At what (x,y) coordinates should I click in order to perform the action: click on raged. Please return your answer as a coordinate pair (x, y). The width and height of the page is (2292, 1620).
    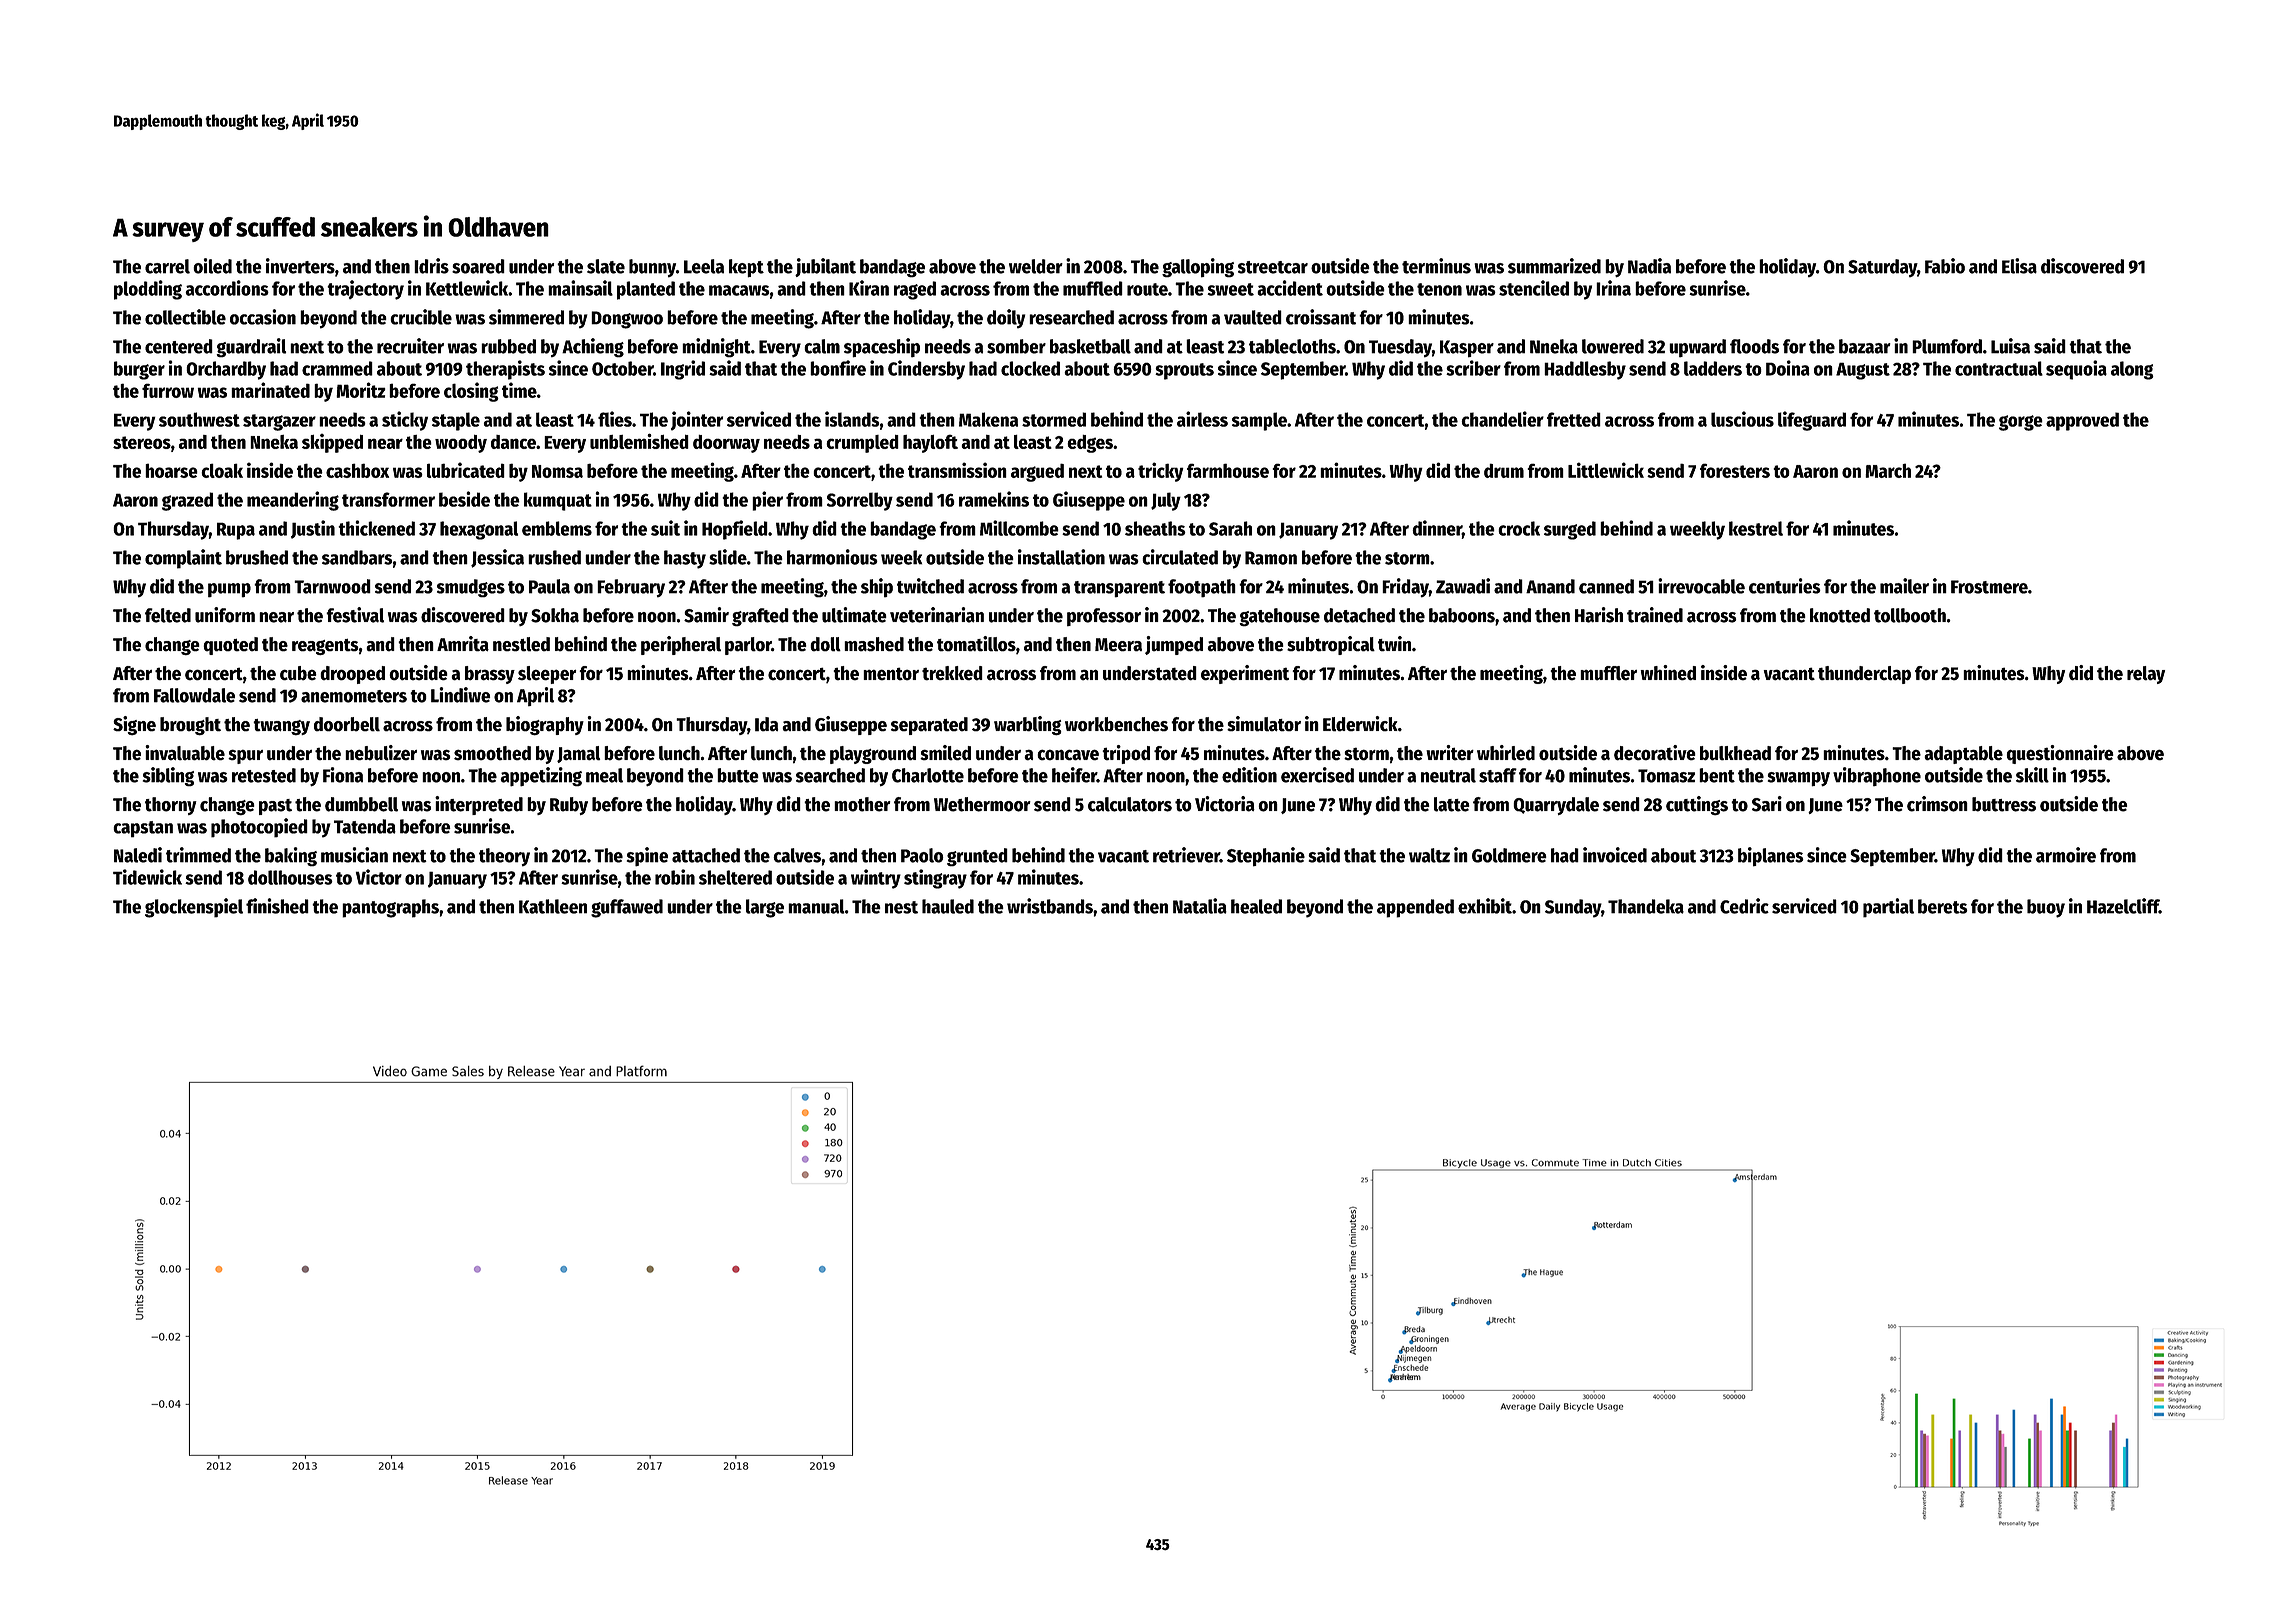
    Looking at the image, I should click on (915, 290).
